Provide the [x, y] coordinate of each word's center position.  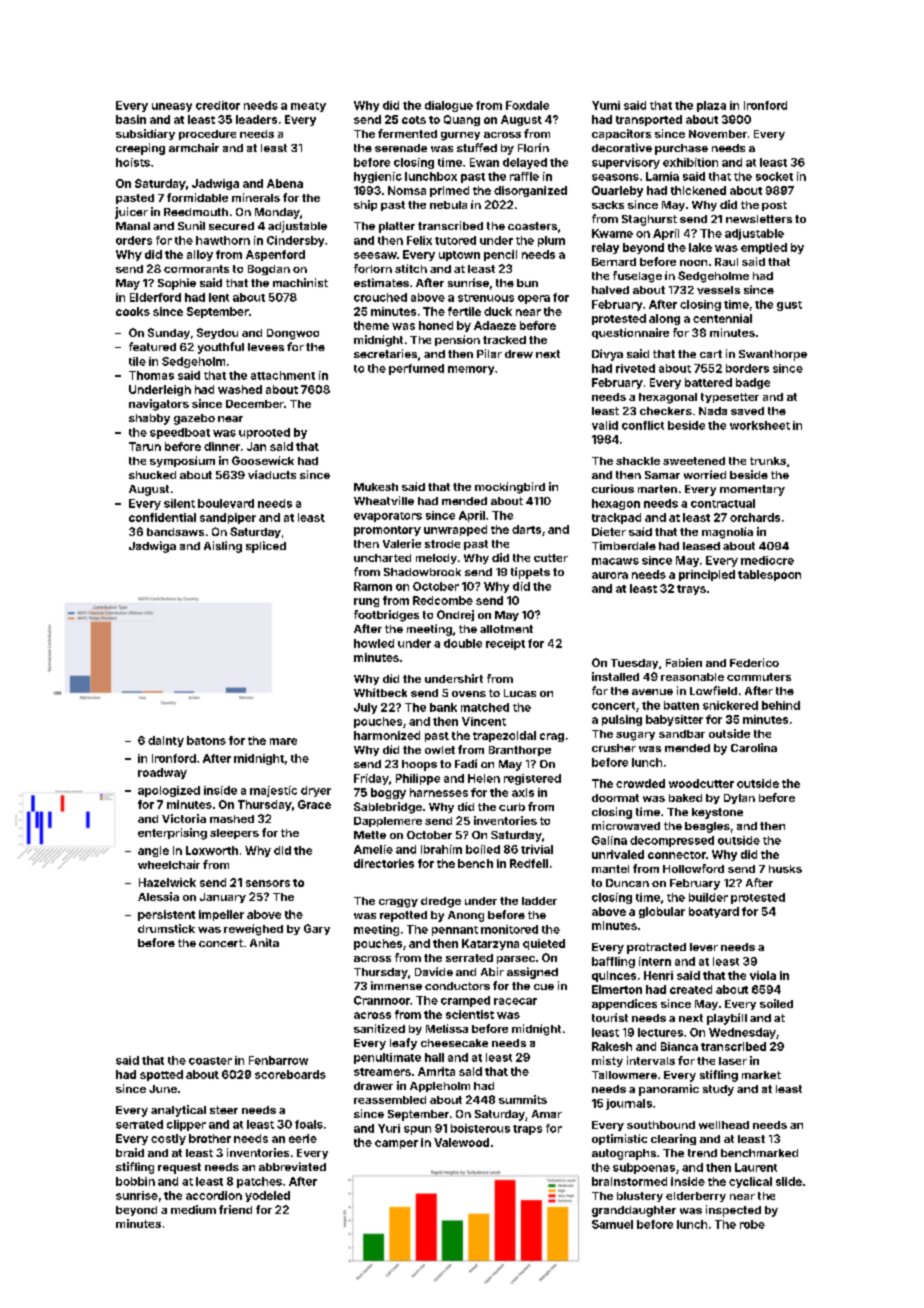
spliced [266, 547]
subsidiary [145, 134]
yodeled [267, 1196]
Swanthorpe [773, 355]
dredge [441, 902]
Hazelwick [167, 882]
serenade [401, 148]
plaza [711, 106]
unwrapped [455, 530]
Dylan [739, 799]
